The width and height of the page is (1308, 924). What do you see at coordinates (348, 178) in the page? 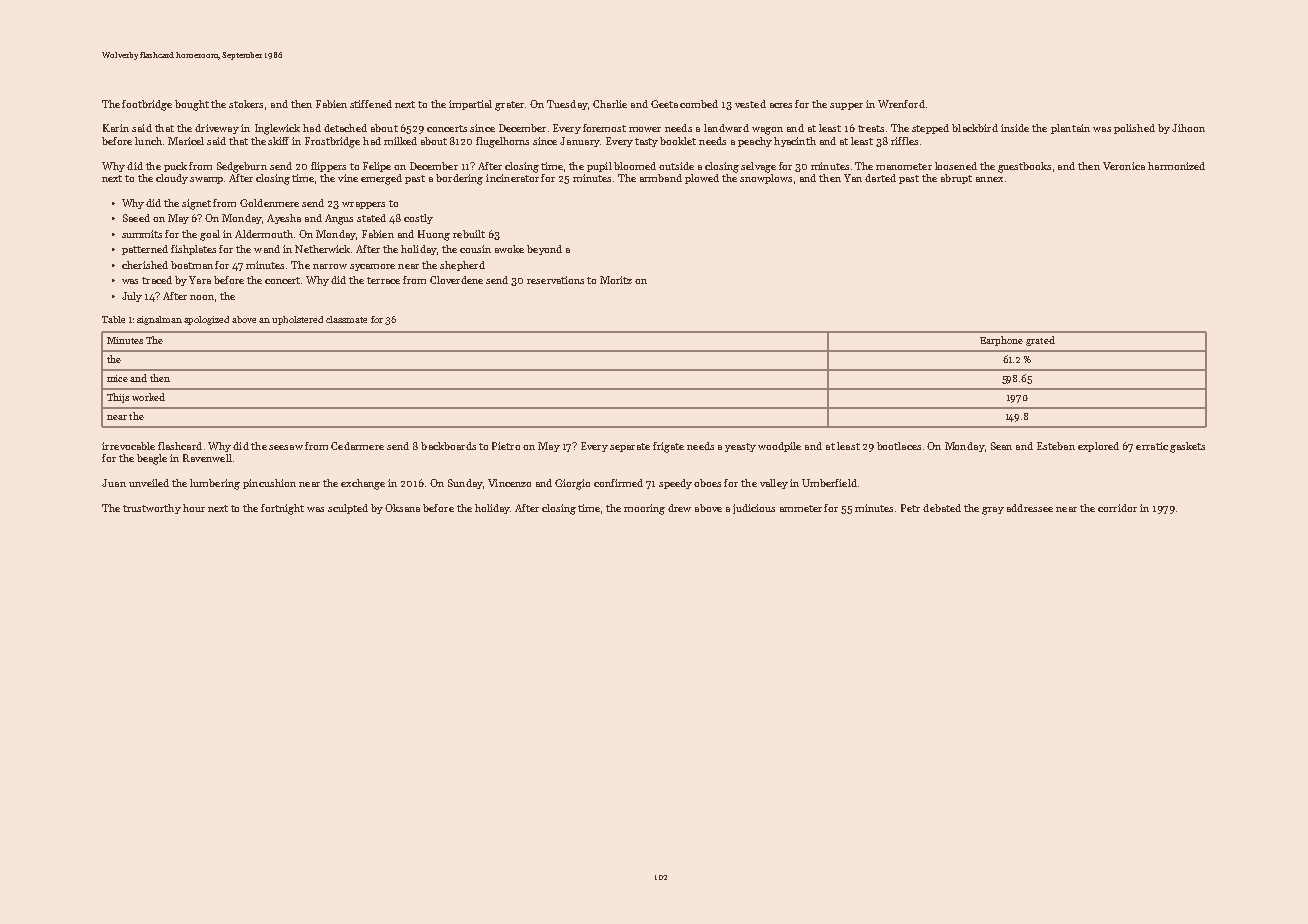
I see `vine` at bounding box center [348, 178].
